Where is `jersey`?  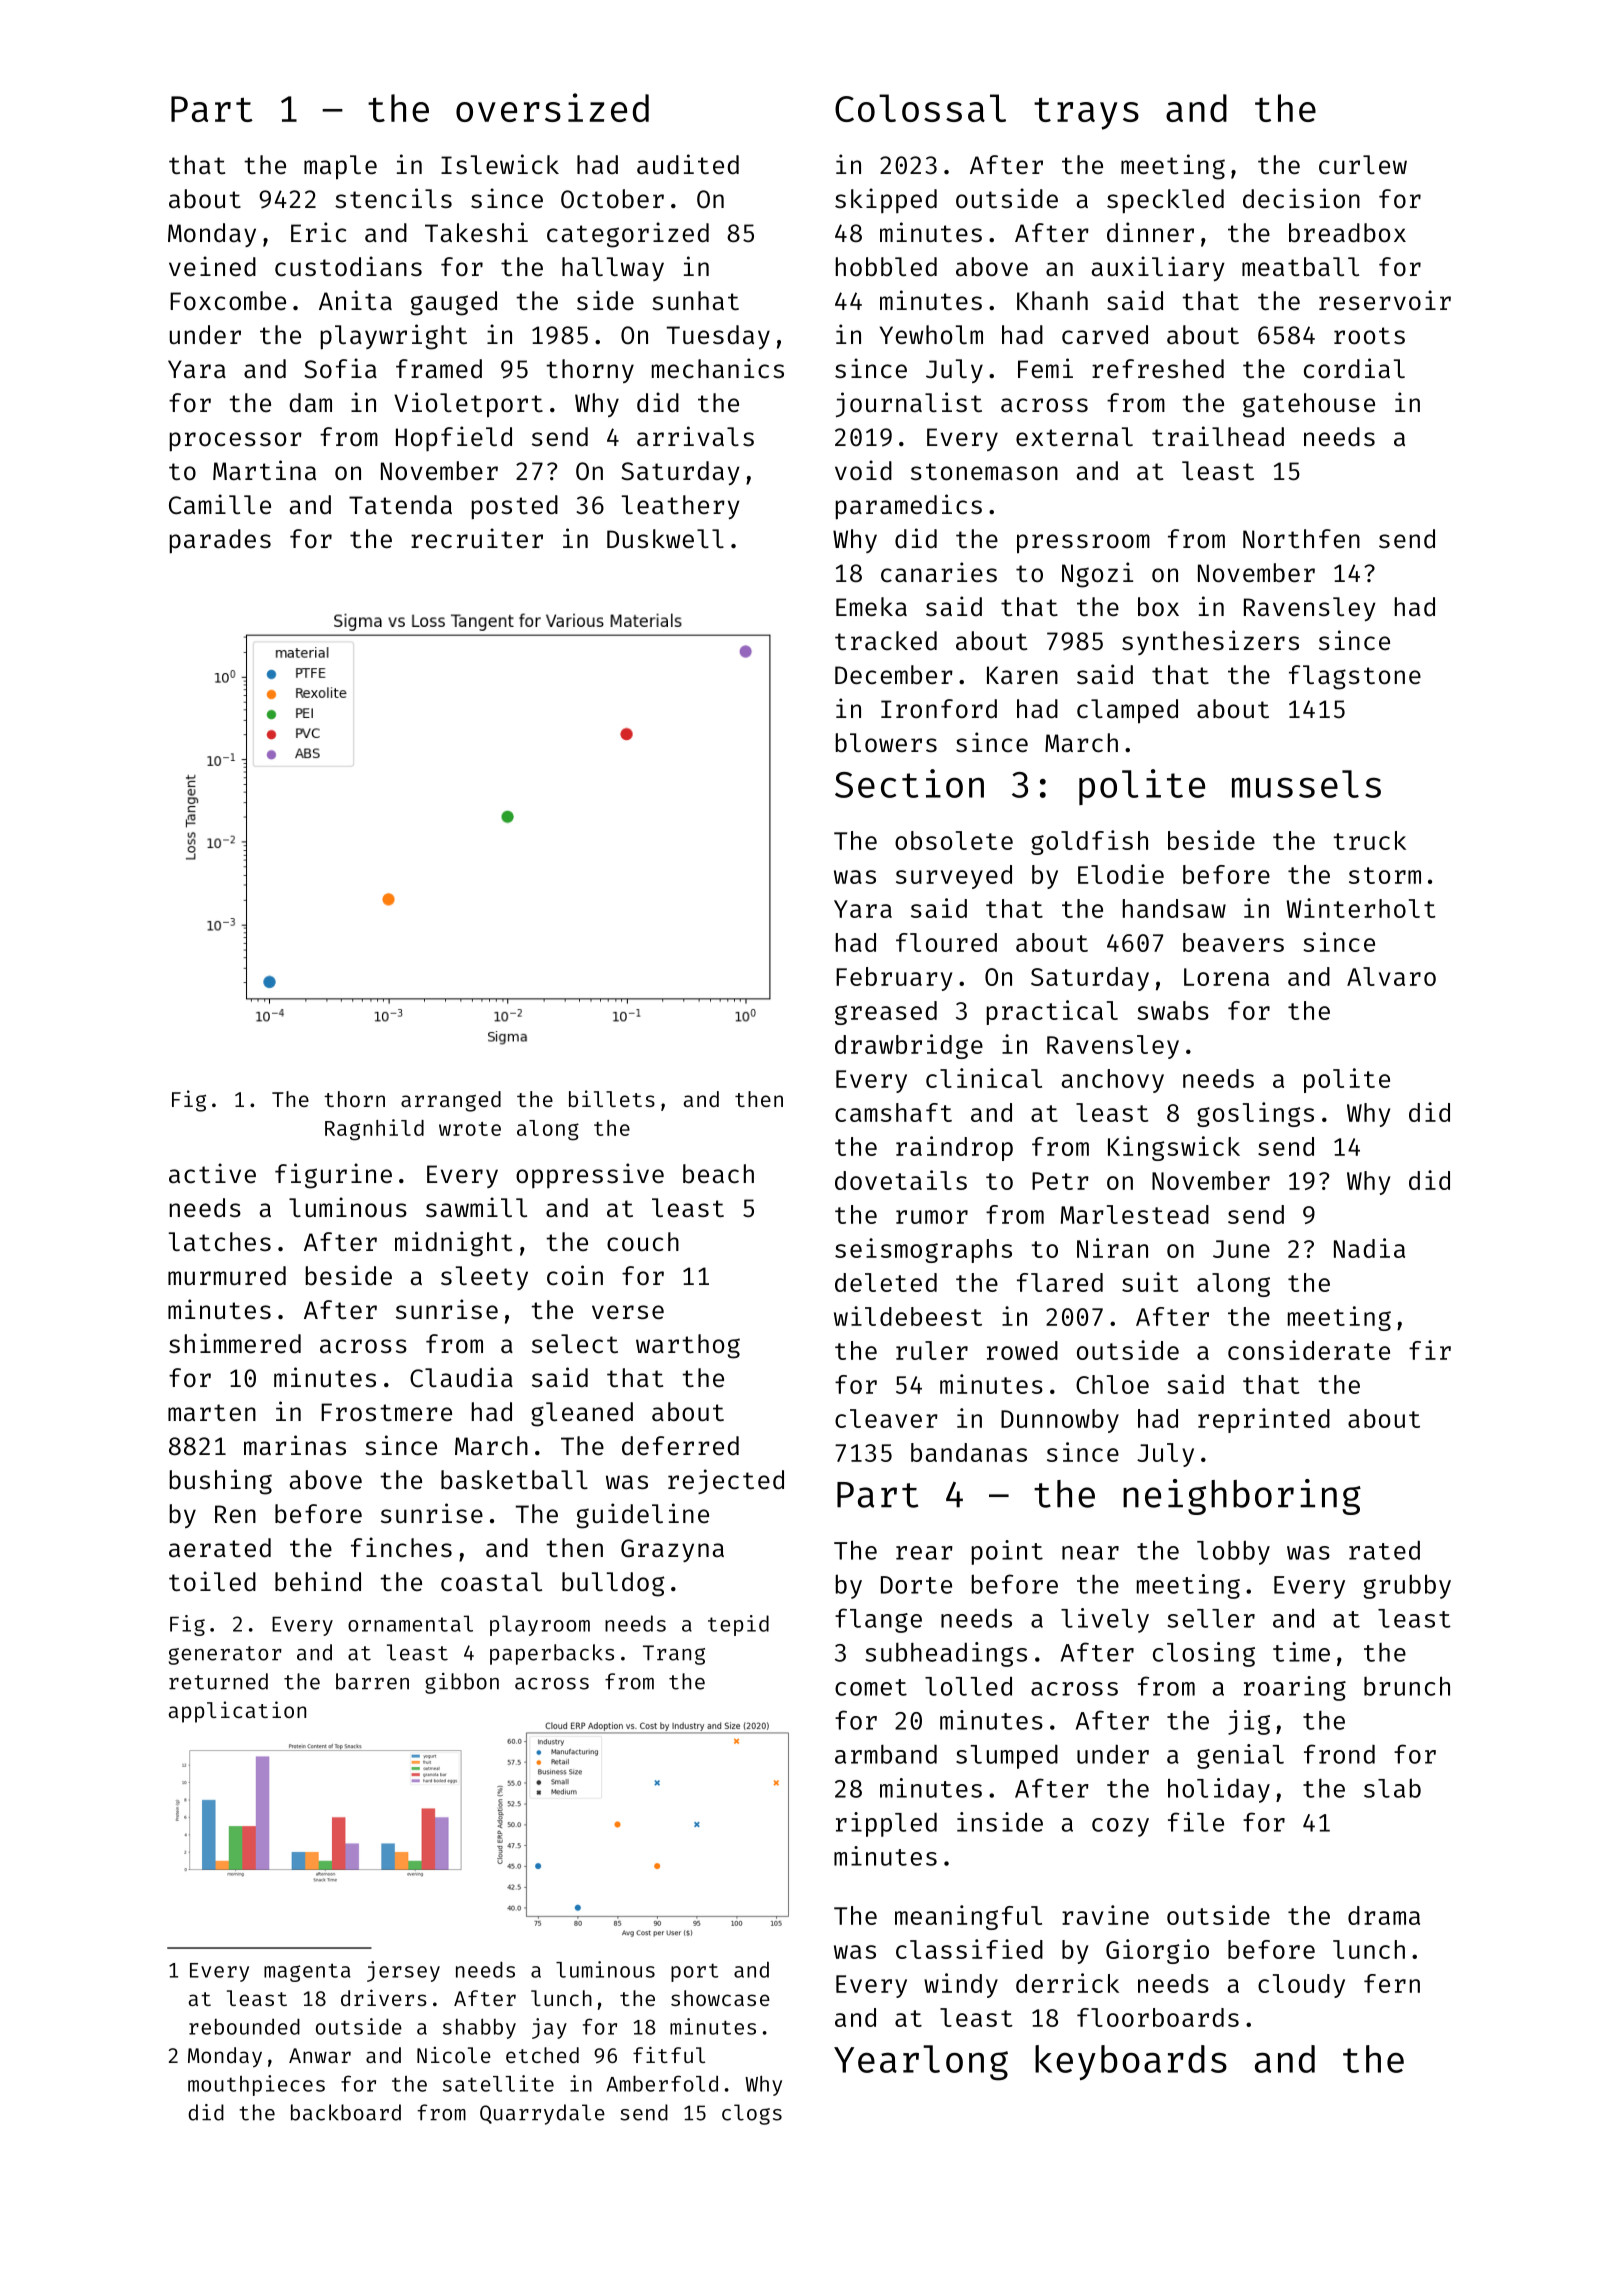 jersey is located at coordinates (403, 1971).
